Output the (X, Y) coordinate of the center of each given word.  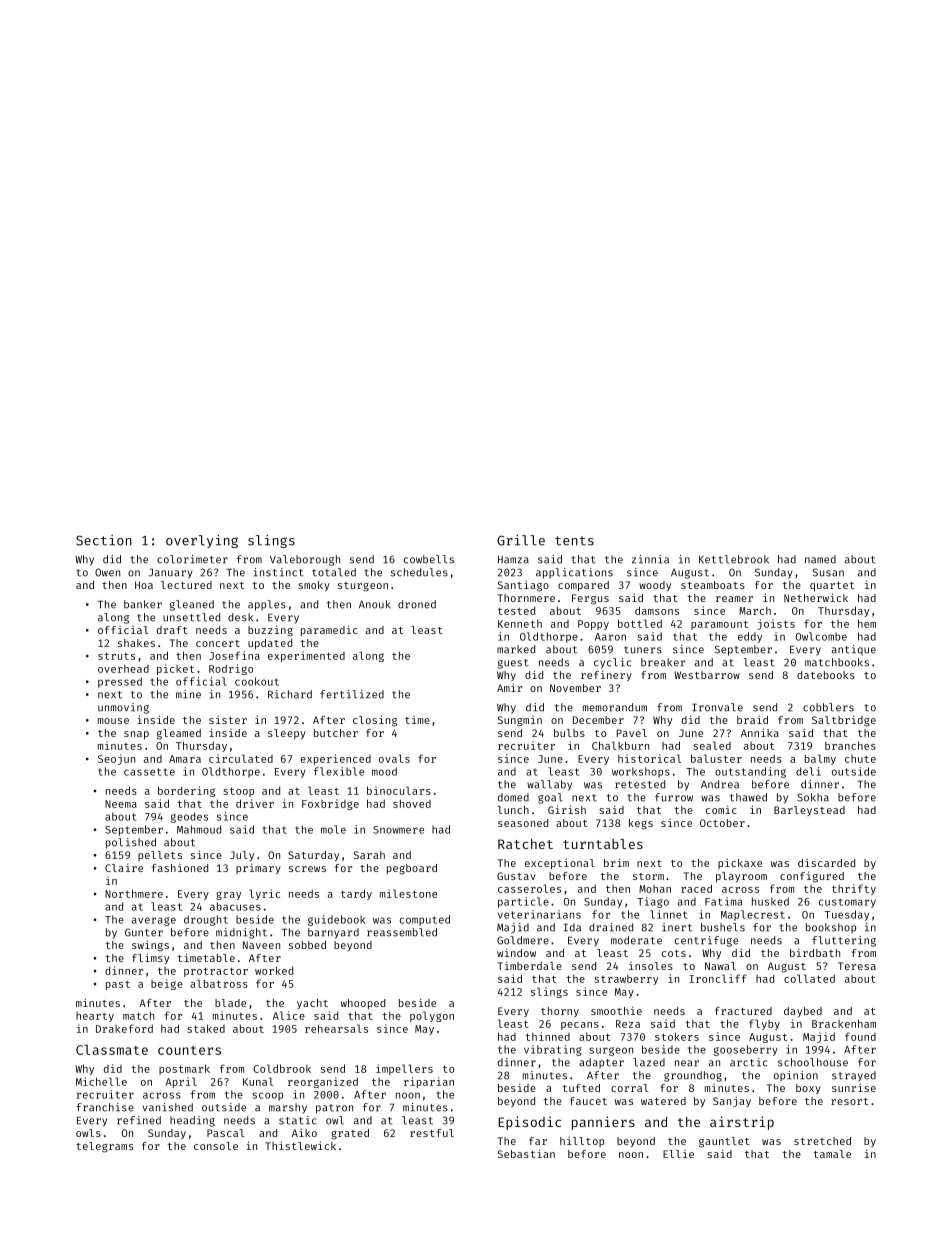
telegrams (104, 1147)
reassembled (402, 932)
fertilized (352, 694)
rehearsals (336, 1028)
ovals (394, 758)
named (820, 559)
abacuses (235, 906)
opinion (796, 1076)
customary (847, 903)
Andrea (720, 784)
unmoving (123, 708)
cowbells (429, 559)
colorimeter (192, 559)
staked (206, 1028)
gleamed (179, 734)
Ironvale (717, 707)
